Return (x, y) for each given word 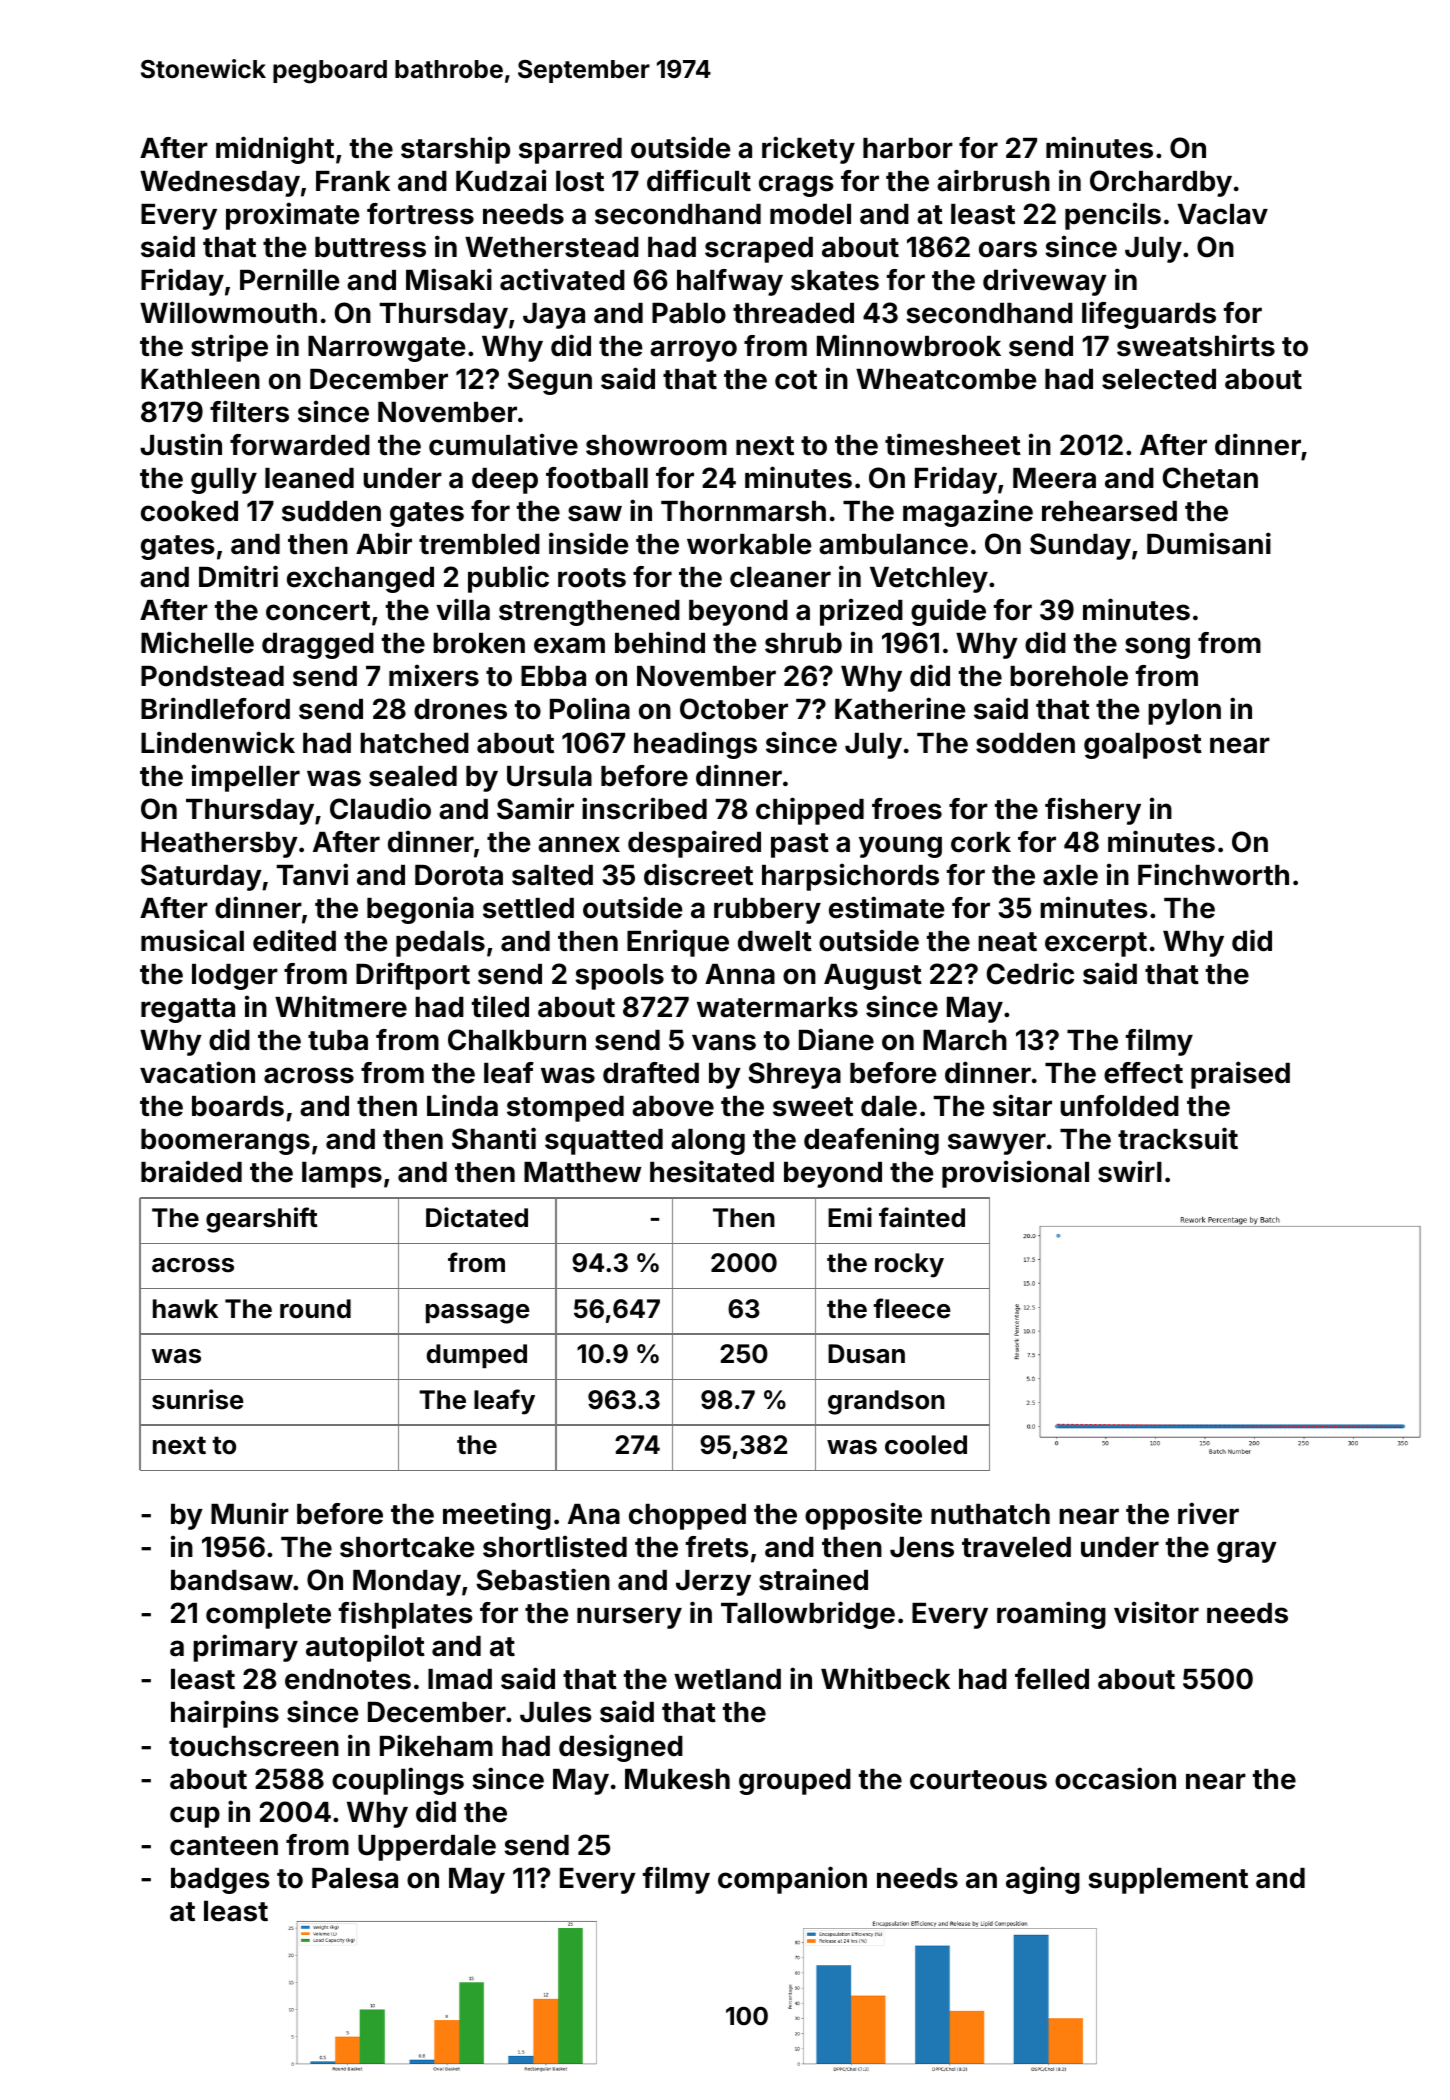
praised (1240, 1075)
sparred (570, 151)
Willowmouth (228, 312)
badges (220, 1881)
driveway (1045, 282)
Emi (850, 1217)
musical (192, 940)
